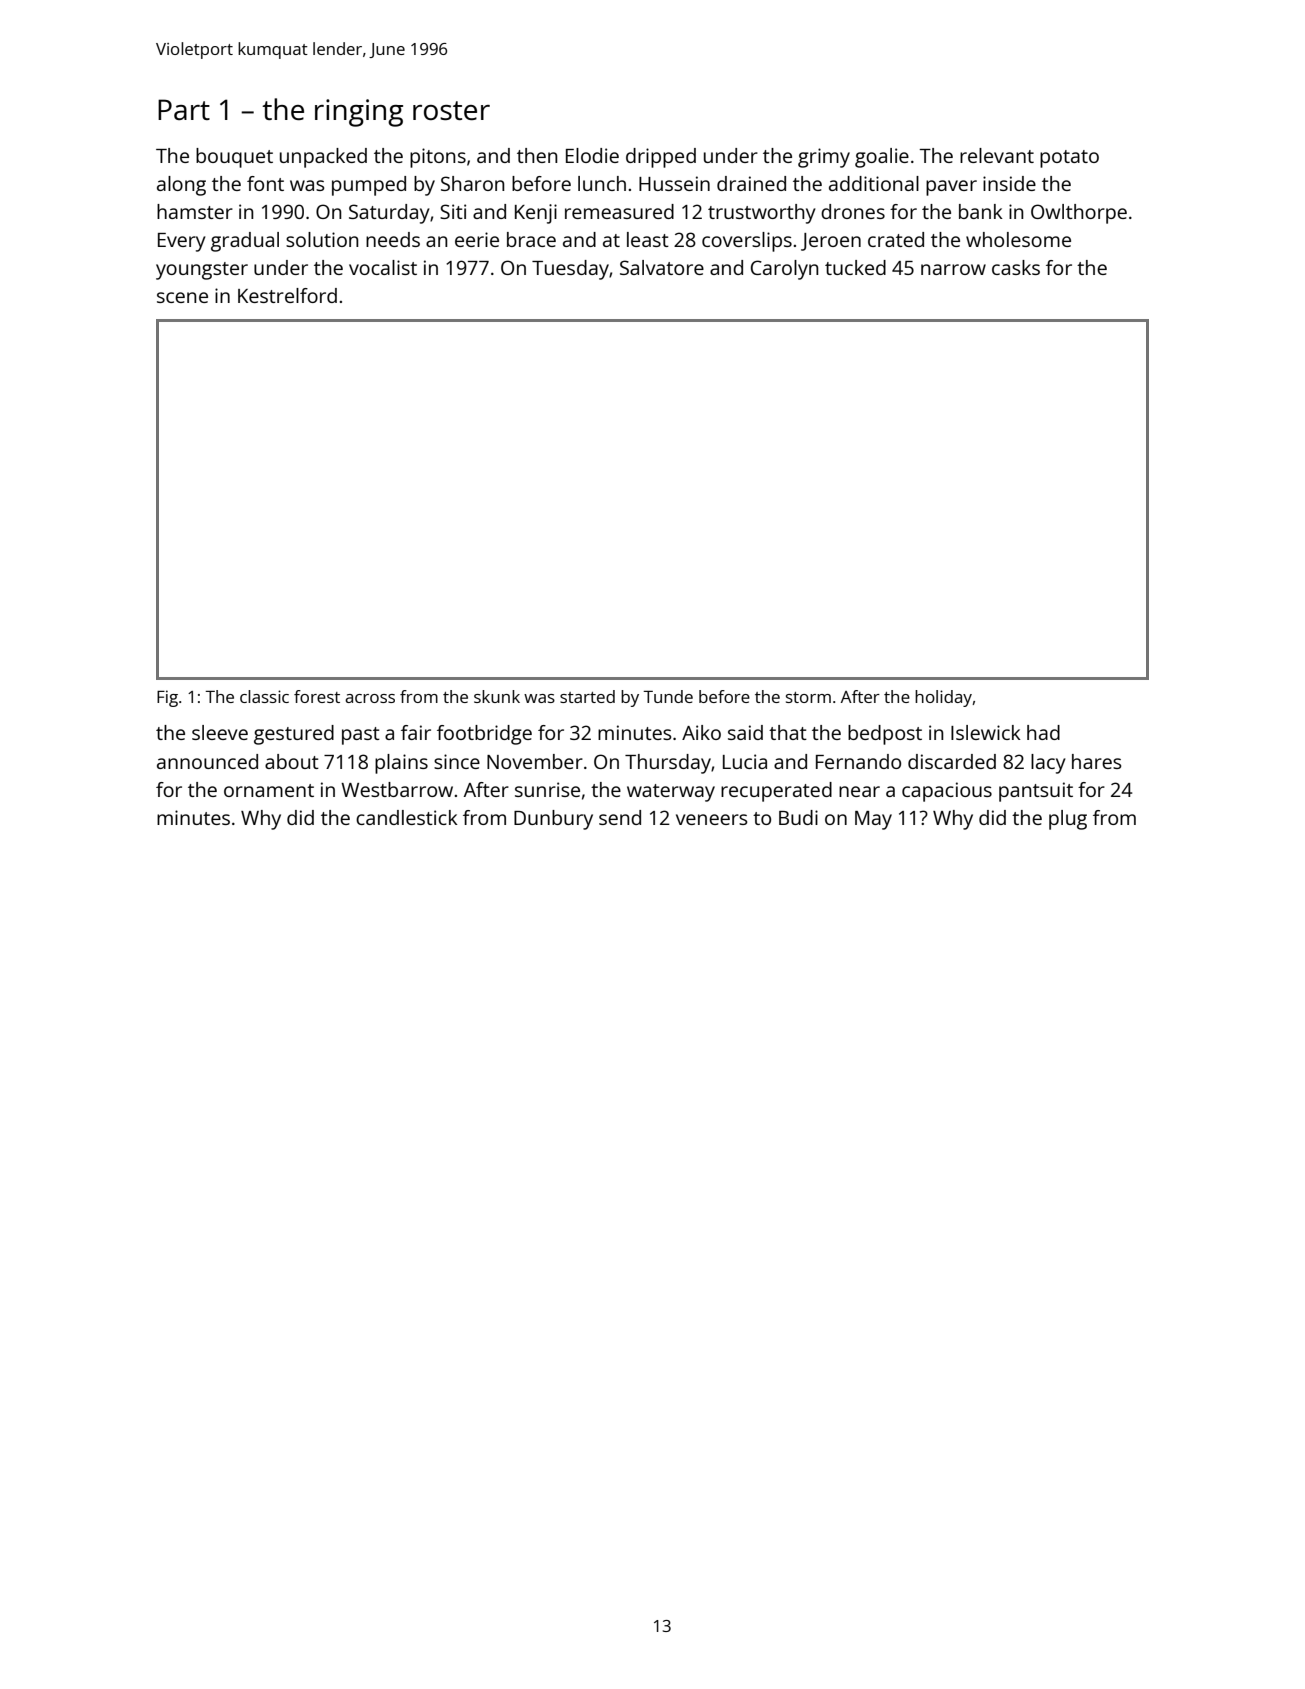 The width and height of the screenshot is (1305, 1689). I want to click on relevant, so click(997, 155).
